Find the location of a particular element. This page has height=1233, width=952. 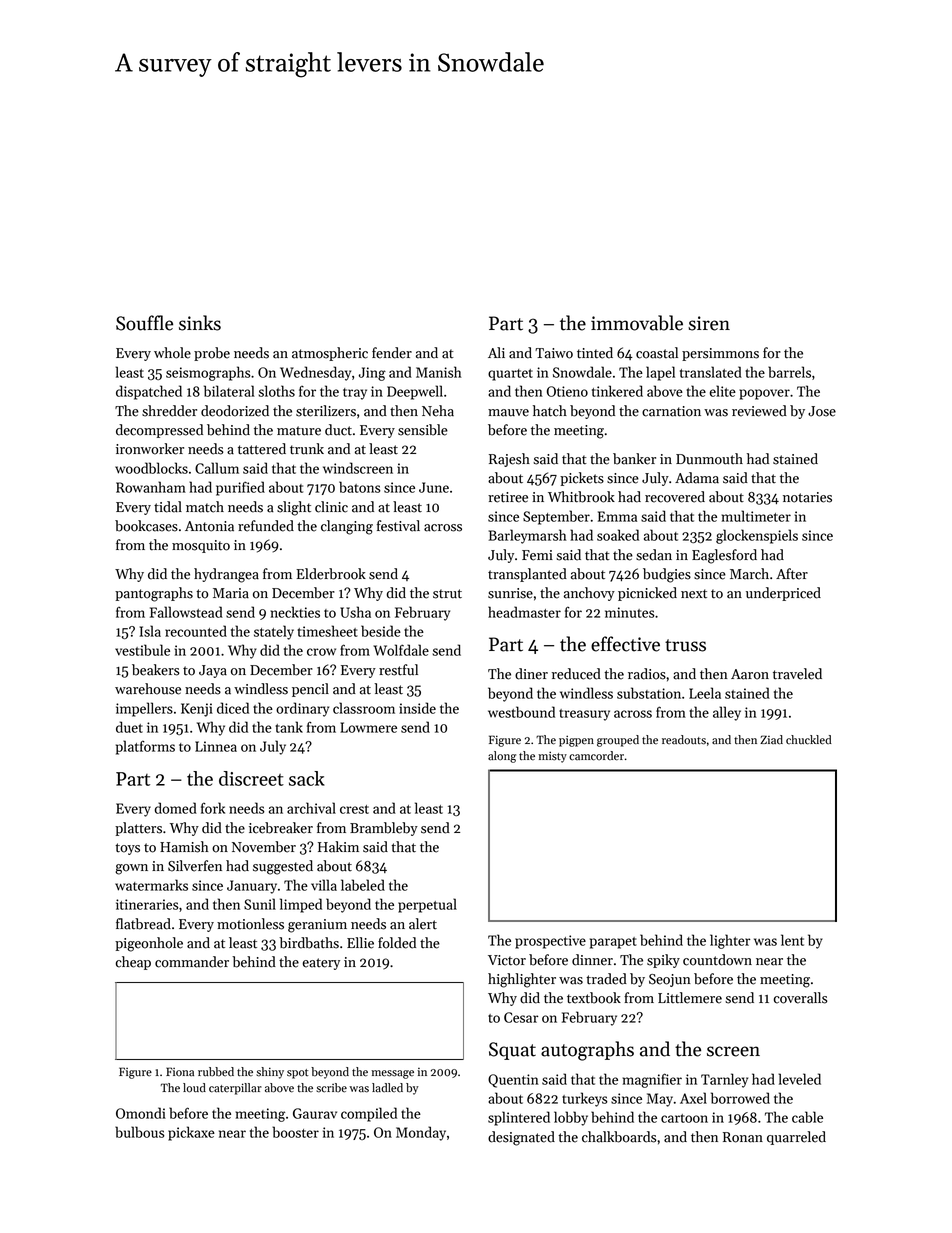

pickaxe is located at coordinates (191, 1133).
